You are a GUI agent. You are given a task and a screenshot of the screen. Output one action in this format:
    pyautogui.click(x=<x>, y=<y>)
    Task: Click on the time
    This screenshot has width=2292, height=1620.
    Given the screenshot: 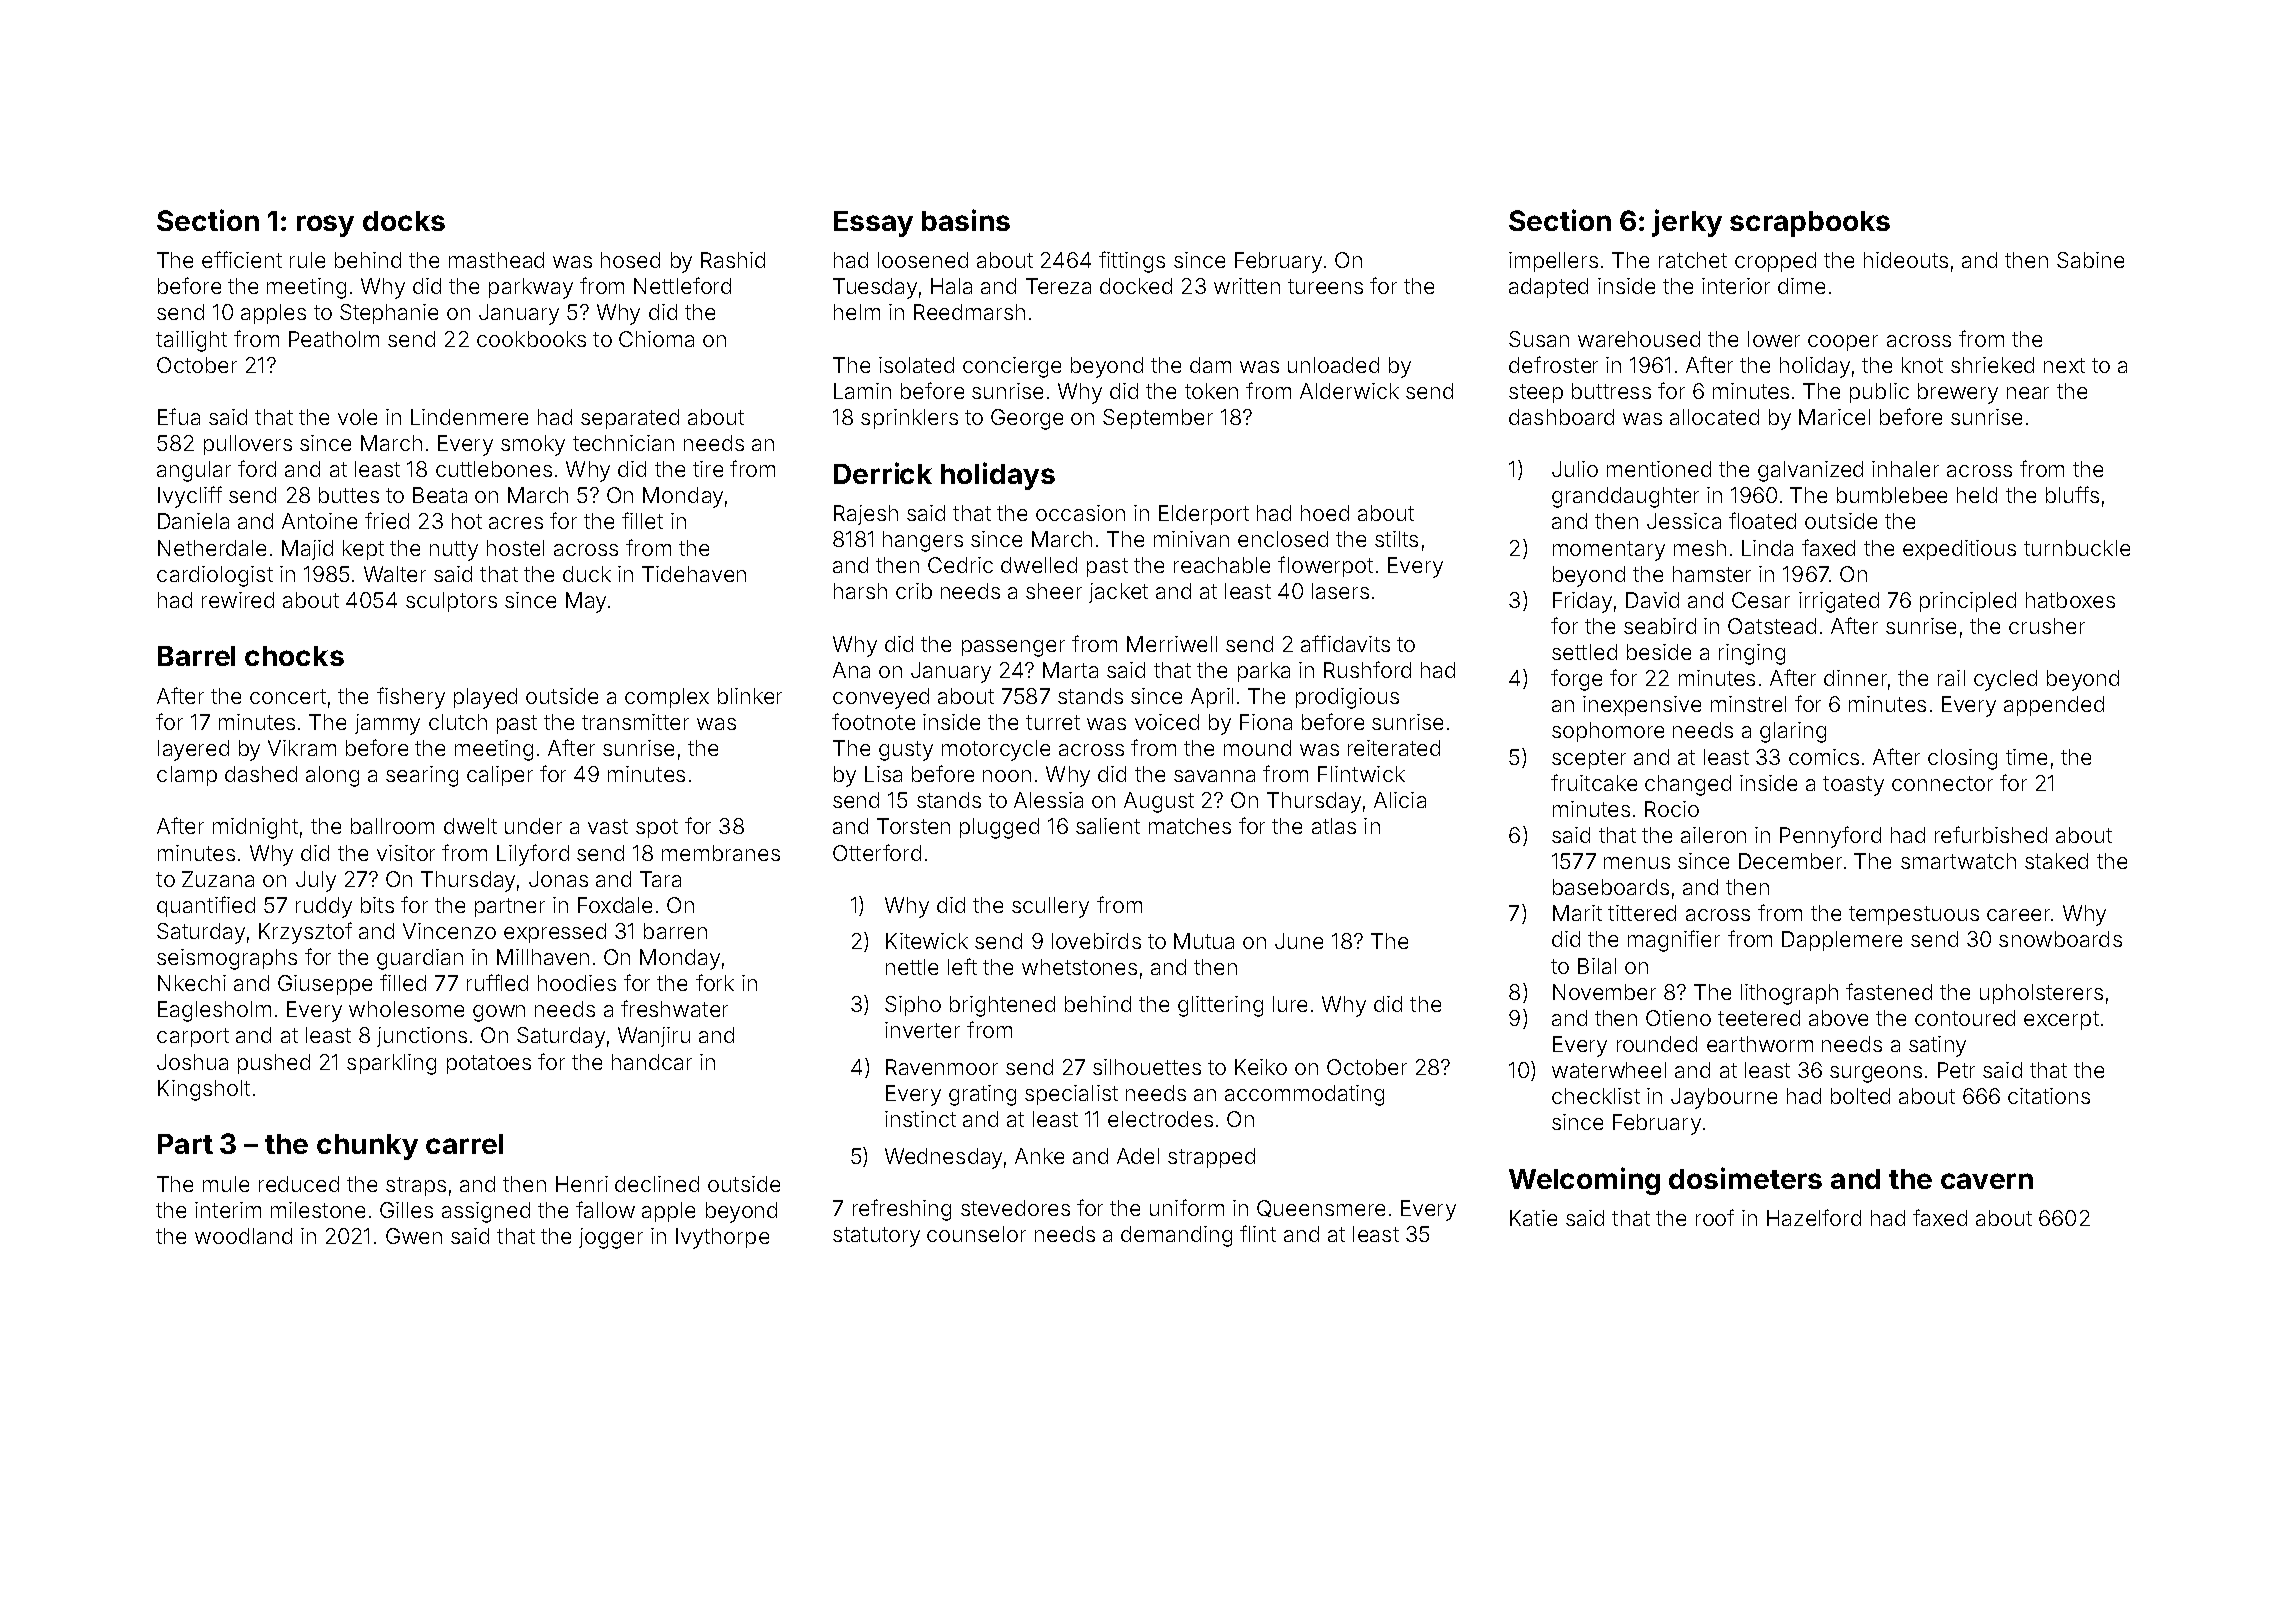 What is the action you would take?
    pyautogui.click(x=2026, y=757)
